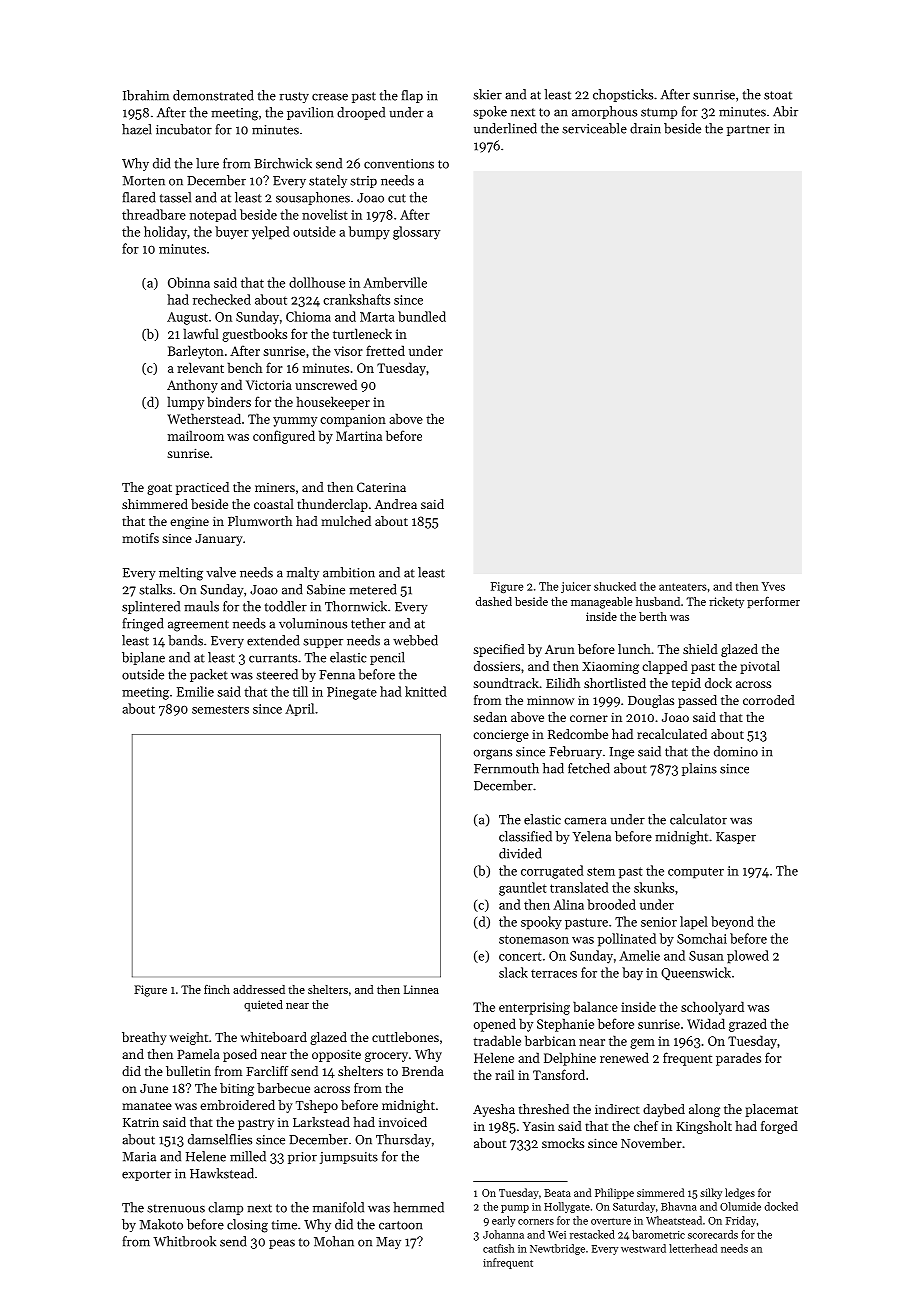 This page has width=924, height=1308. I want to click on valve, so click(221, 572).
